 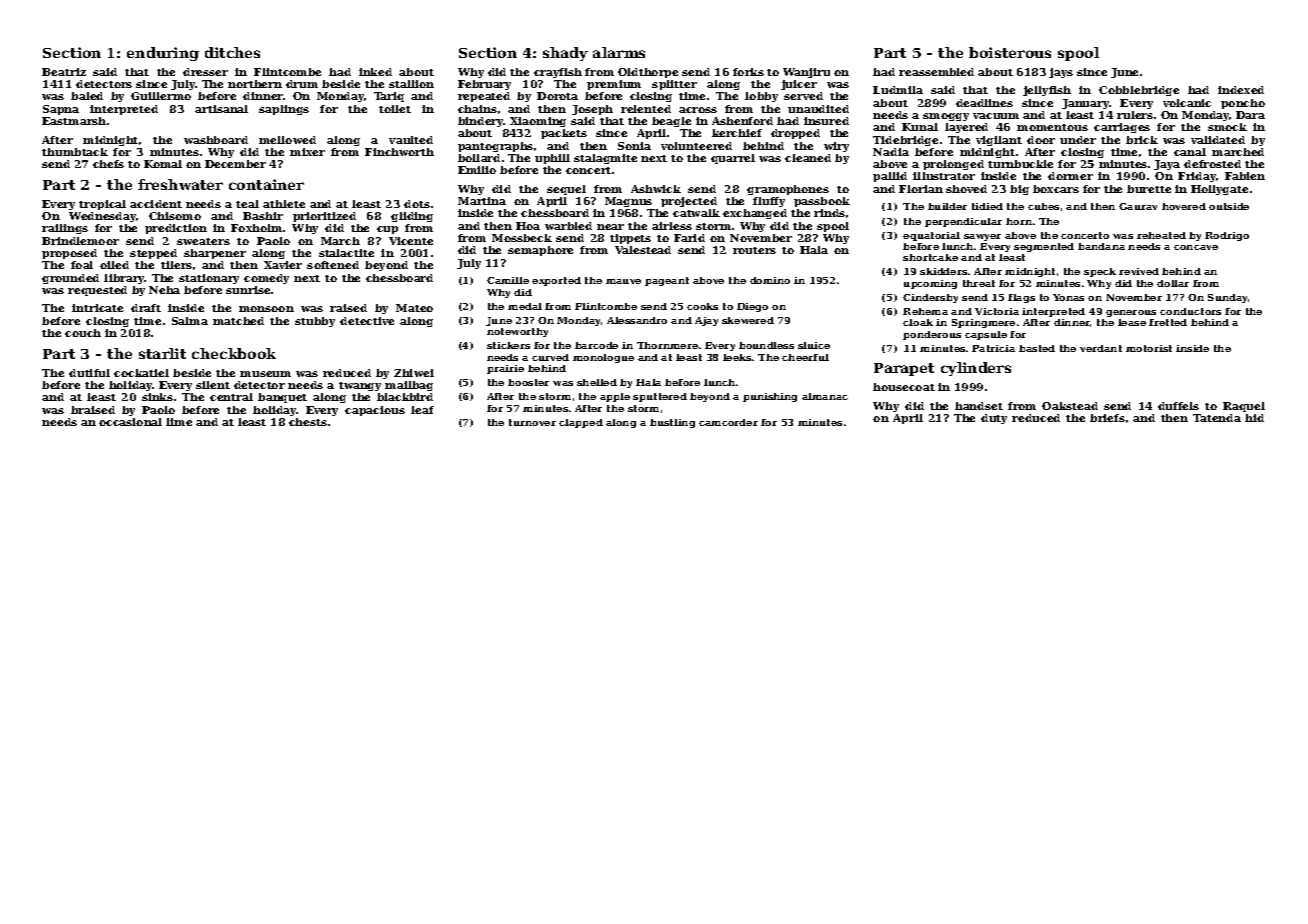 I want to click on punishing, so click(x=770, y=397).
